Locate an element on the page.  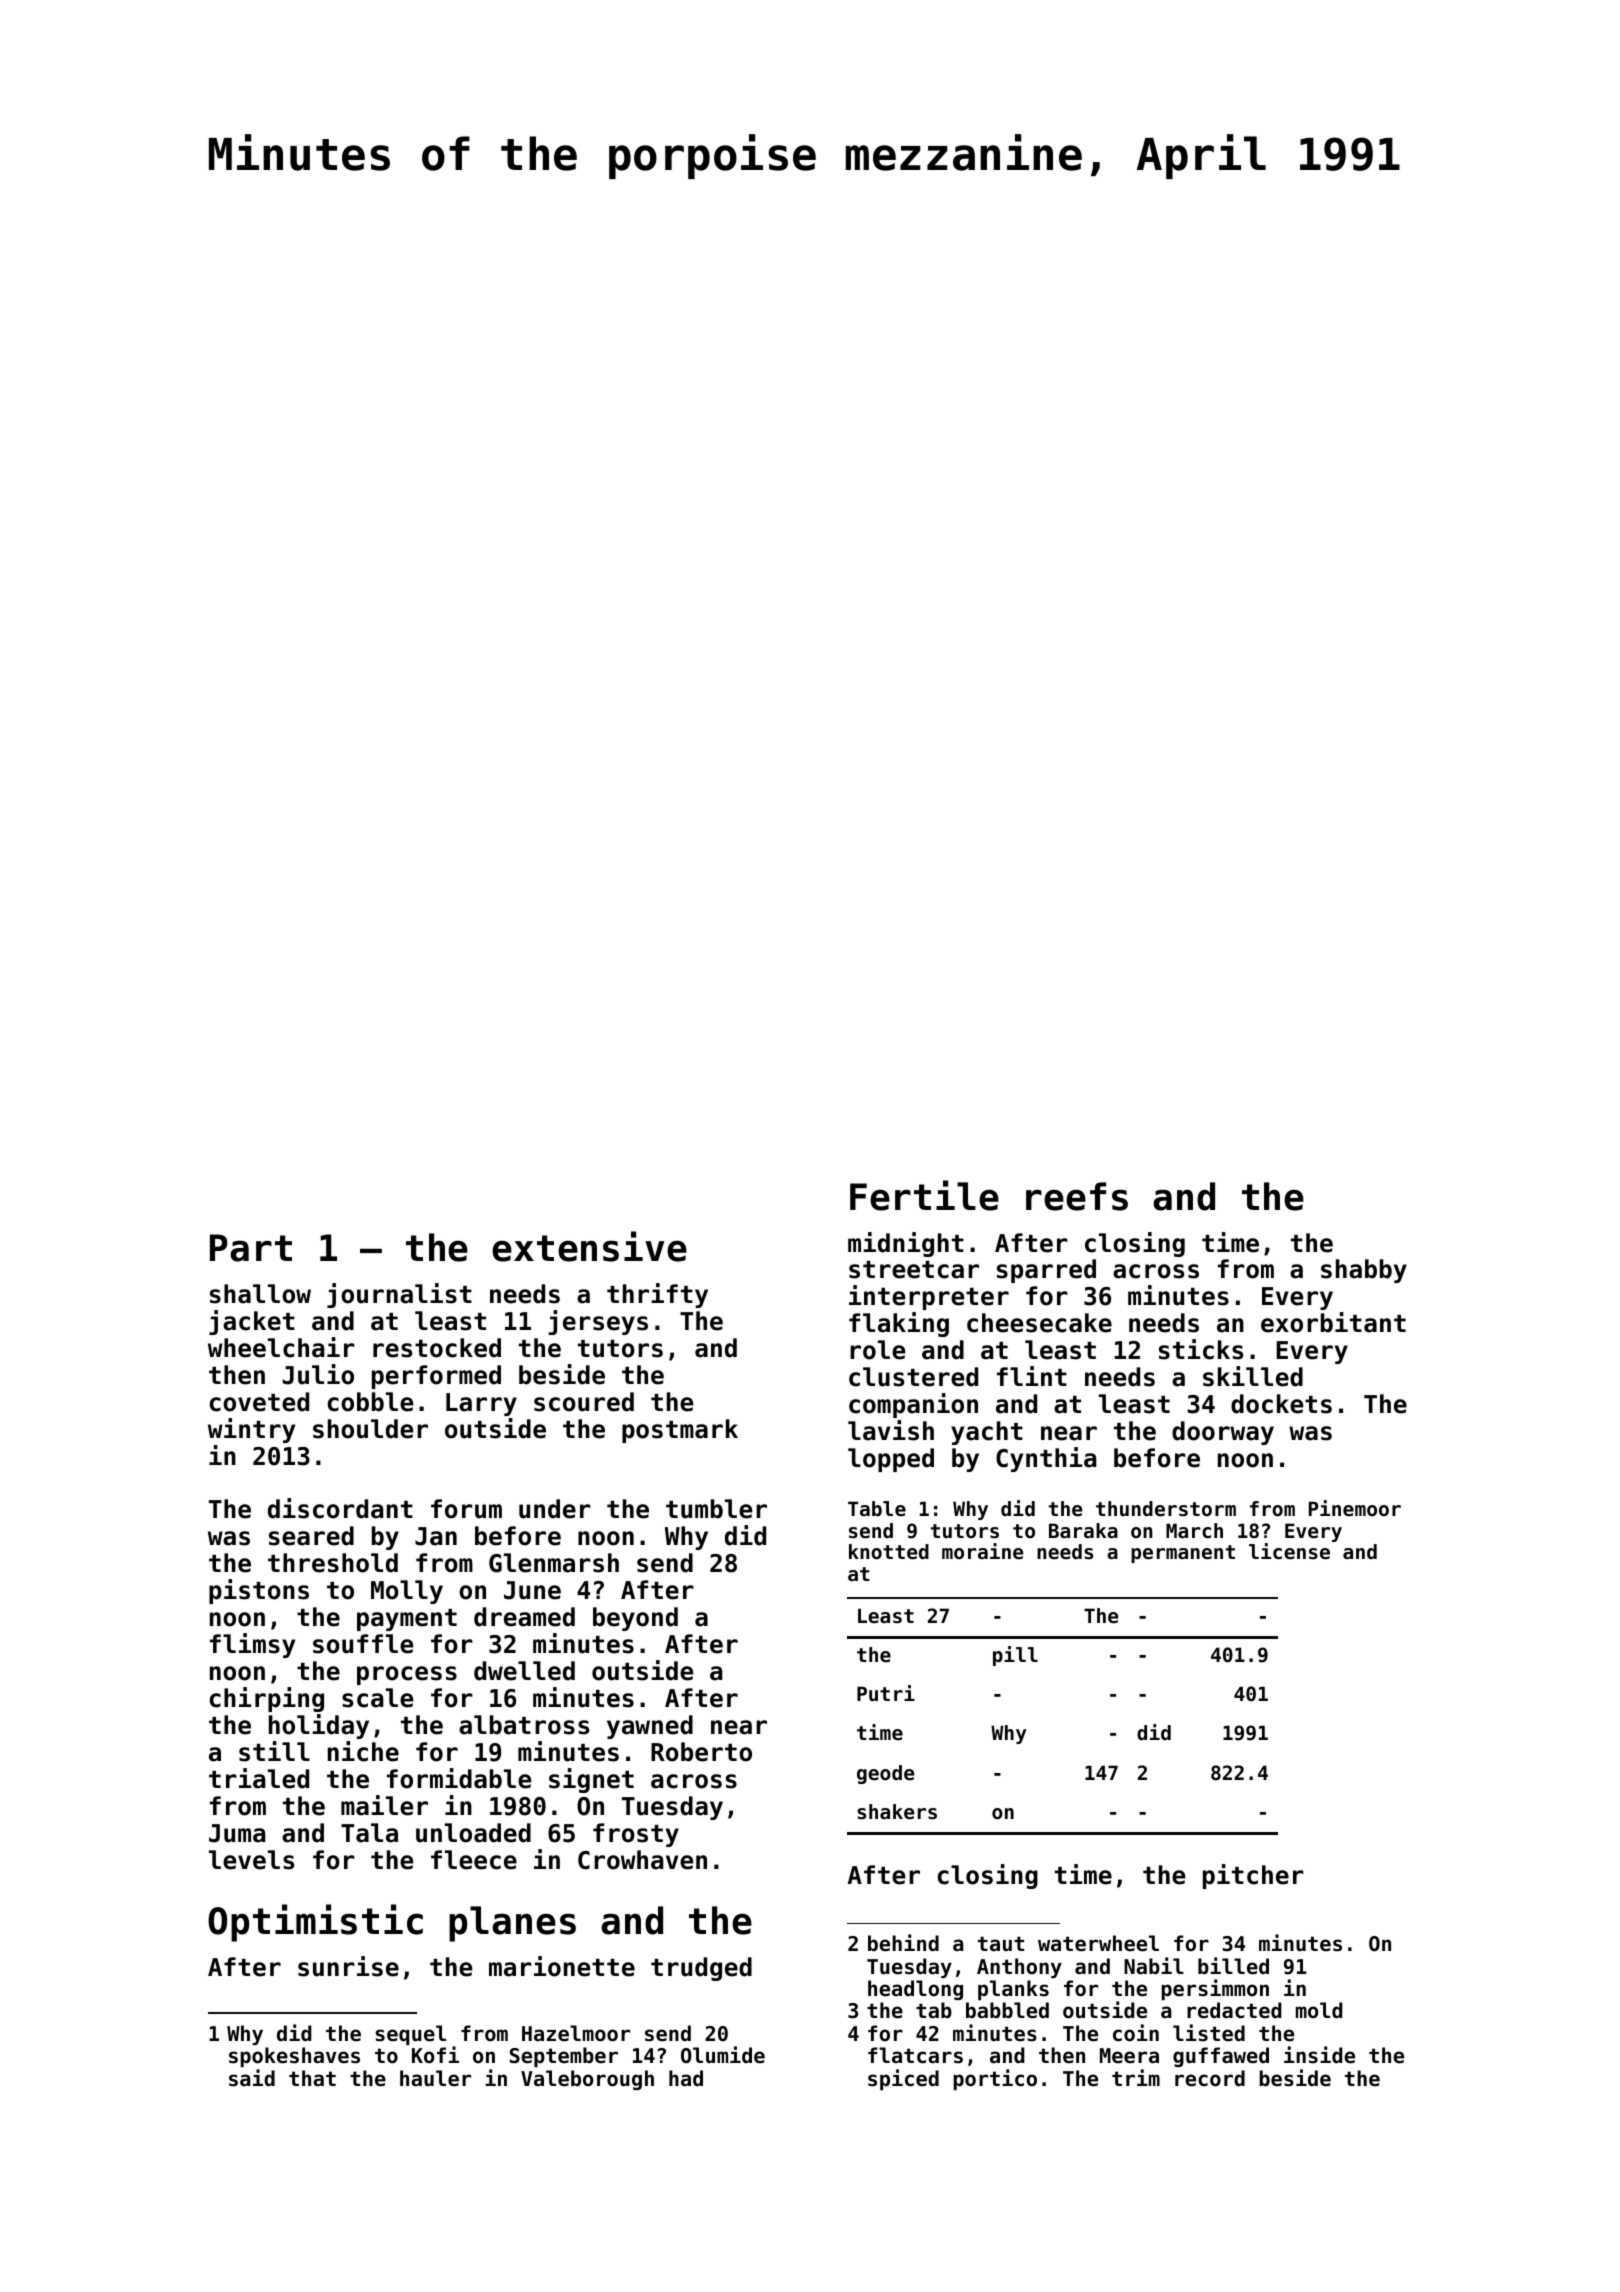
discordant is located at coordinates (340, 1508).
